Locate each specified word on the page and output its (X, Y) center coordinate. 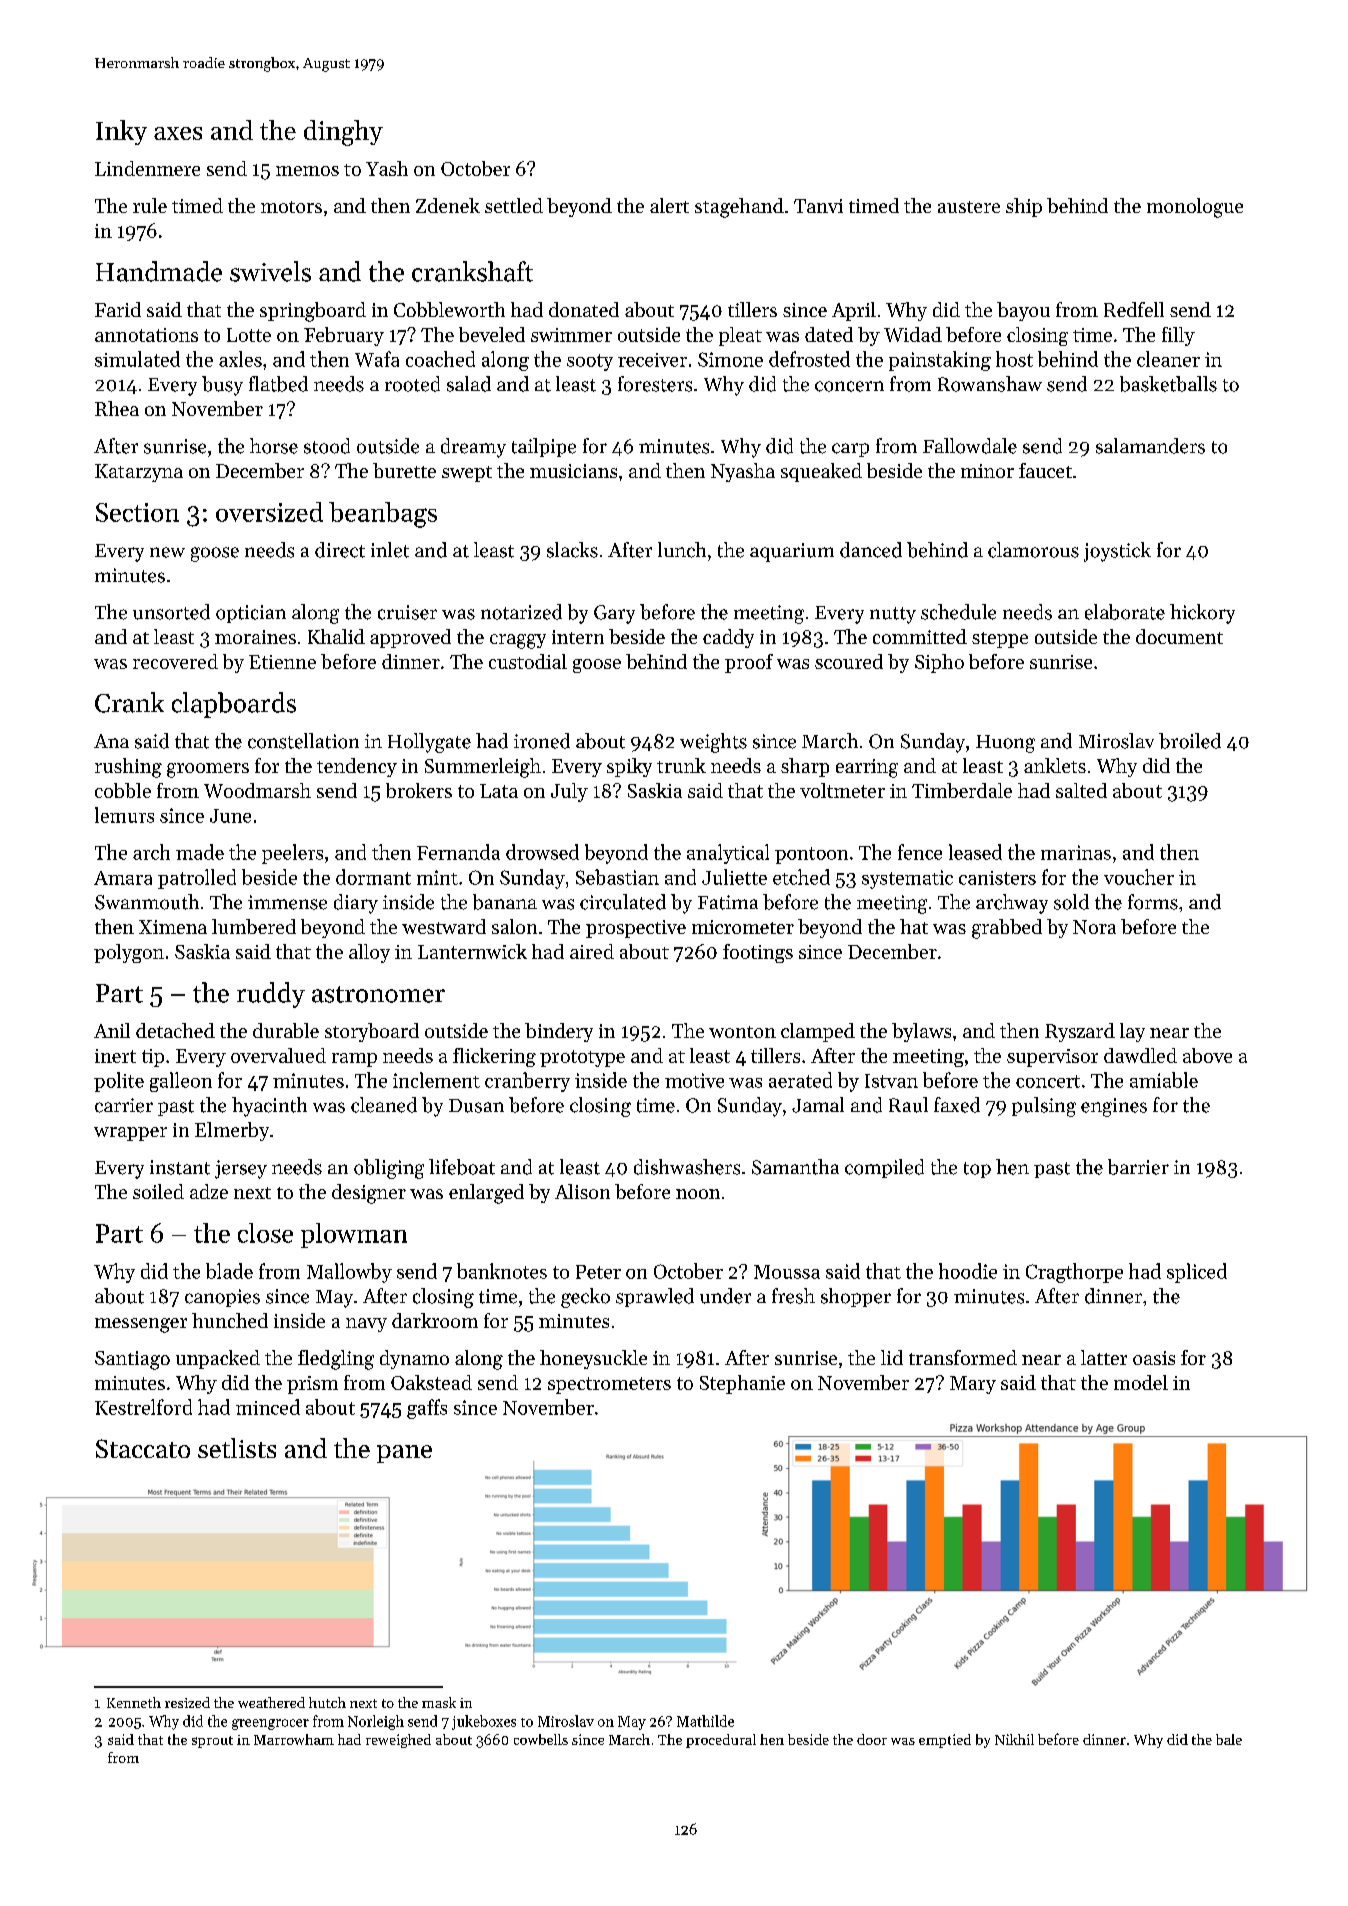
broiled (1190, 741)
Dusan (476, 1106)
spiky (629, 767)
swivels (270, 271)
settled (514, 205)
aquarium (792, 552)
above (1207, 1055)
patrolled (197, 879)
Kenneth (134, 1702)
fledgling (336, 1360)
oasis (1154, 1358)
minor (987, 471)
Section (137, 512)
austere (969, 207)
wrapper (130, 1134)
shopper (856, 1297)
